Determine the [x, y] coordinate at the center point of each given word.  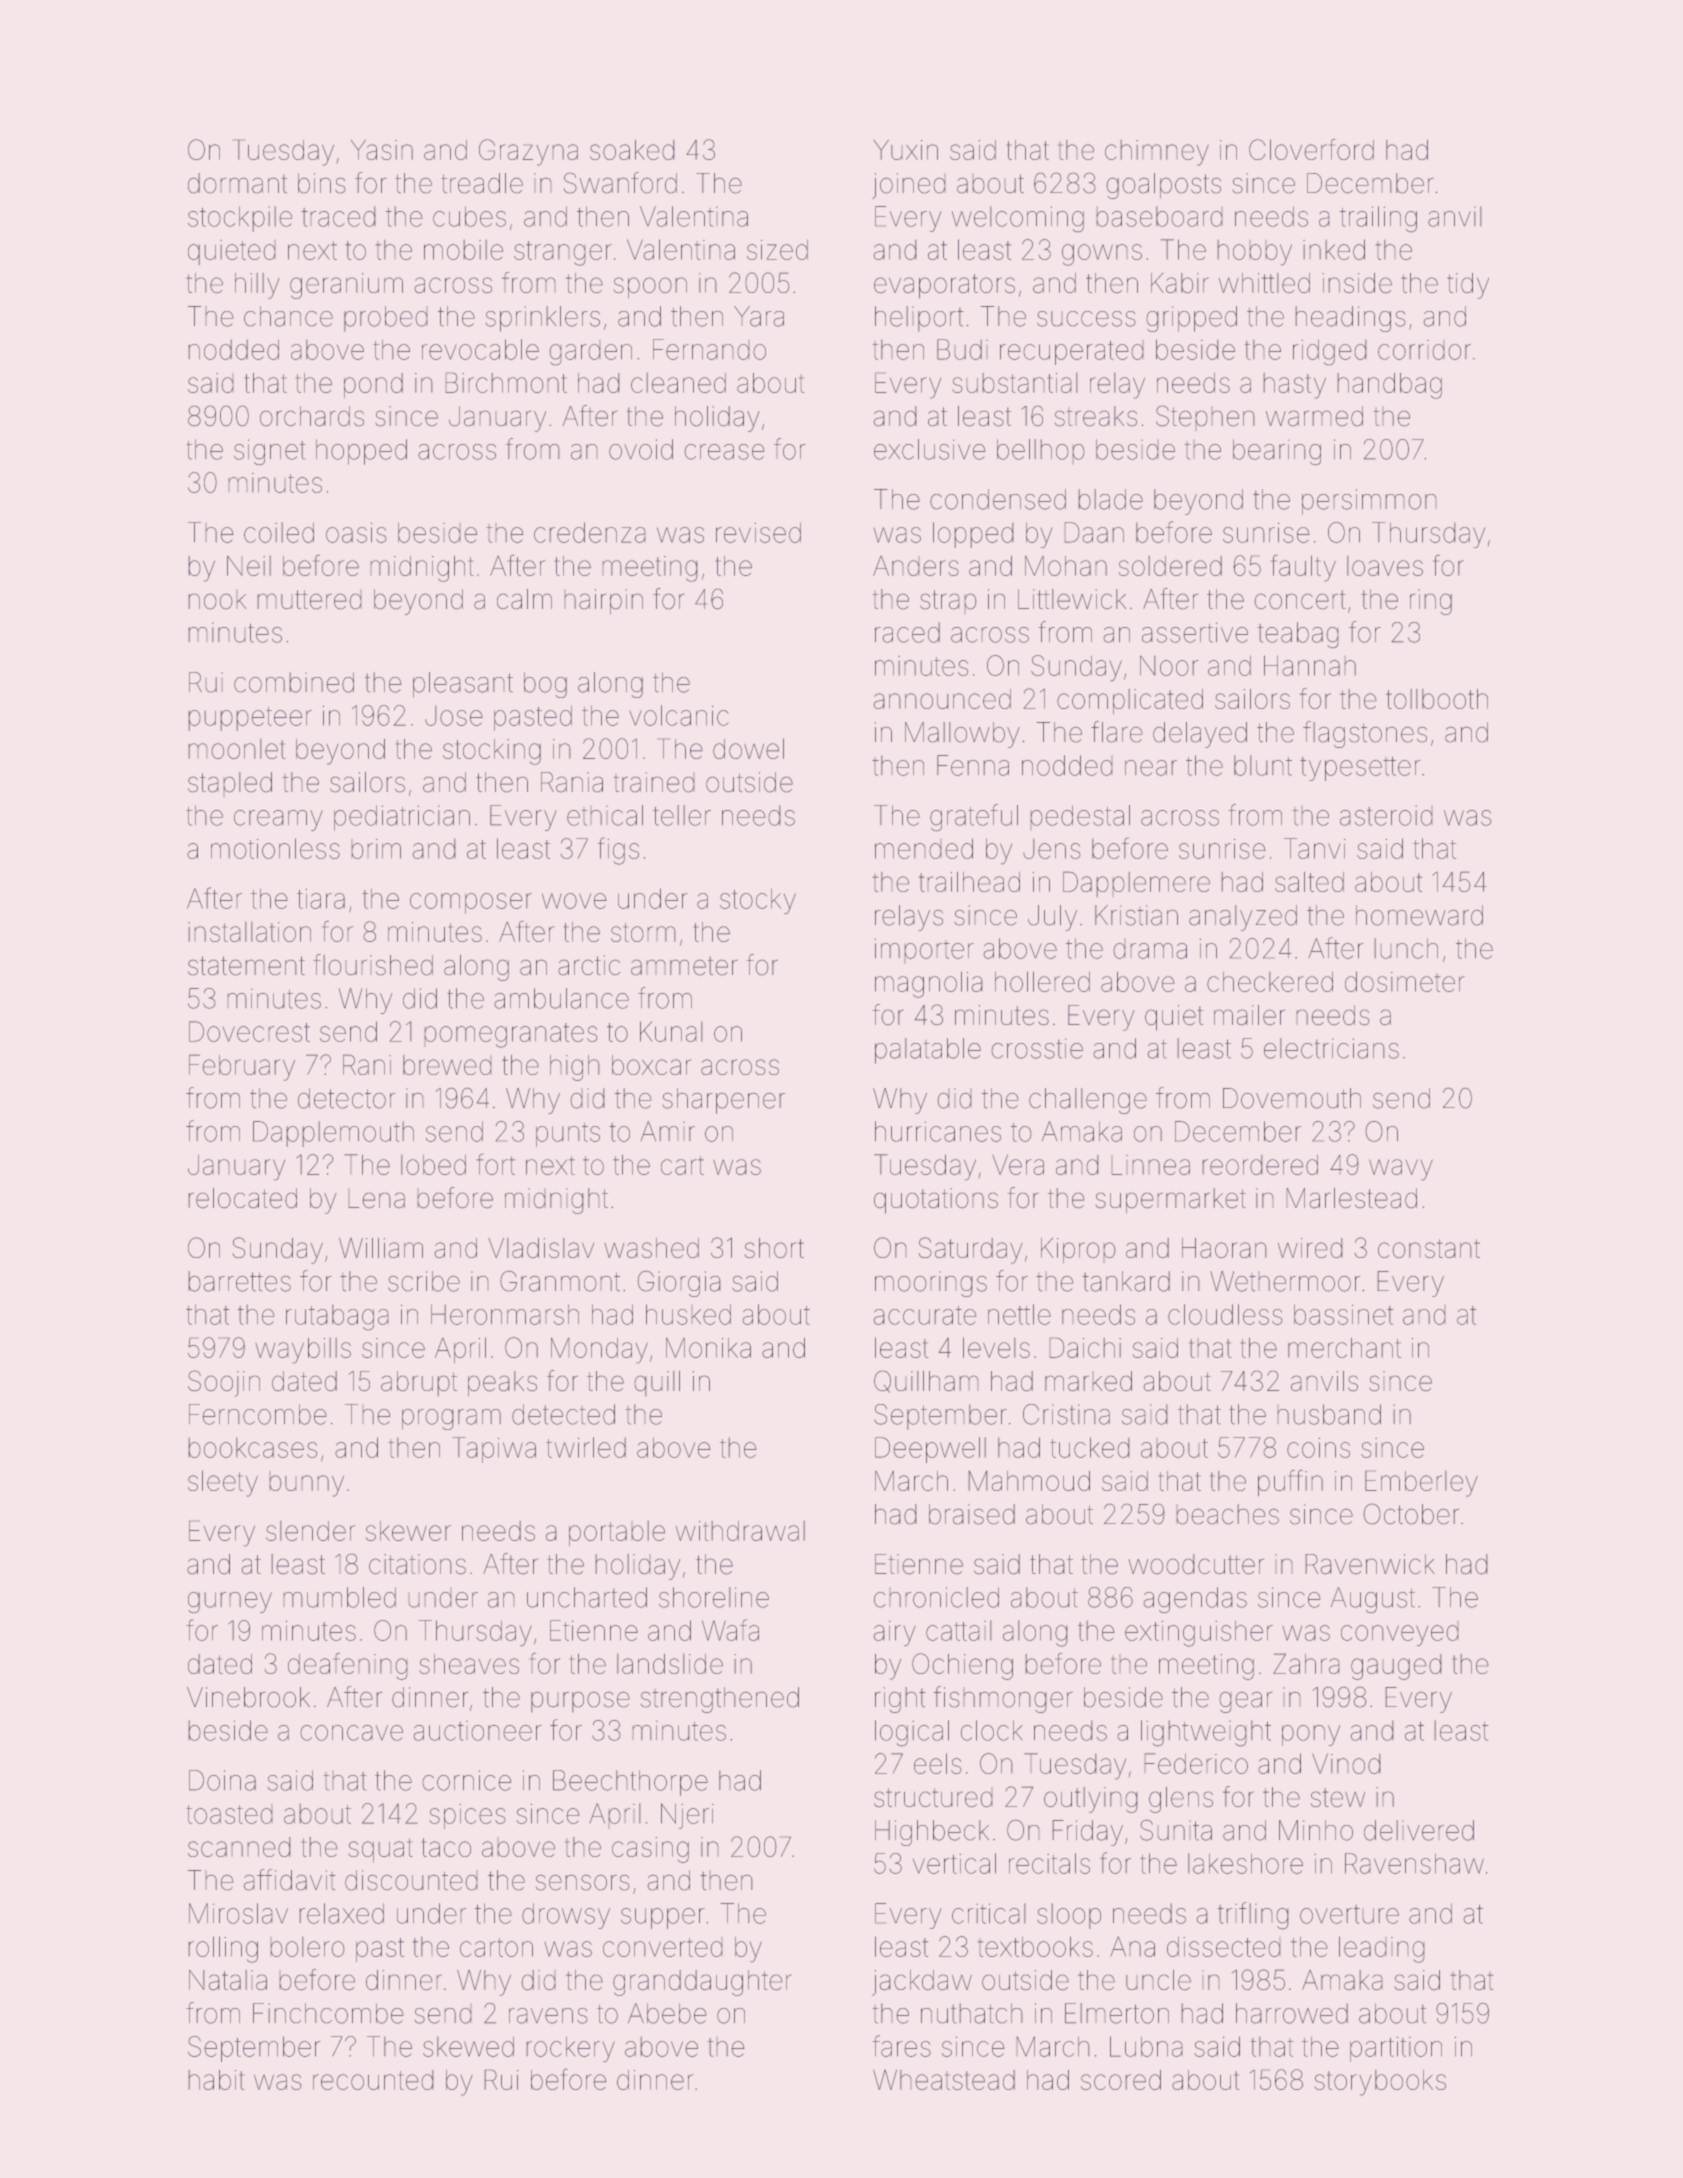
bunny [307, 1486]
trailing [1378, 219]
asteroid [1386, 816]
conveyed [1399, 1635]
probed [385, 319]
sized [777, 250]
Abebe [667, 2013]
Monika [708, 1348]
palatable [928, 1051]
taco [447, 1847]
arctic [589, 965]
